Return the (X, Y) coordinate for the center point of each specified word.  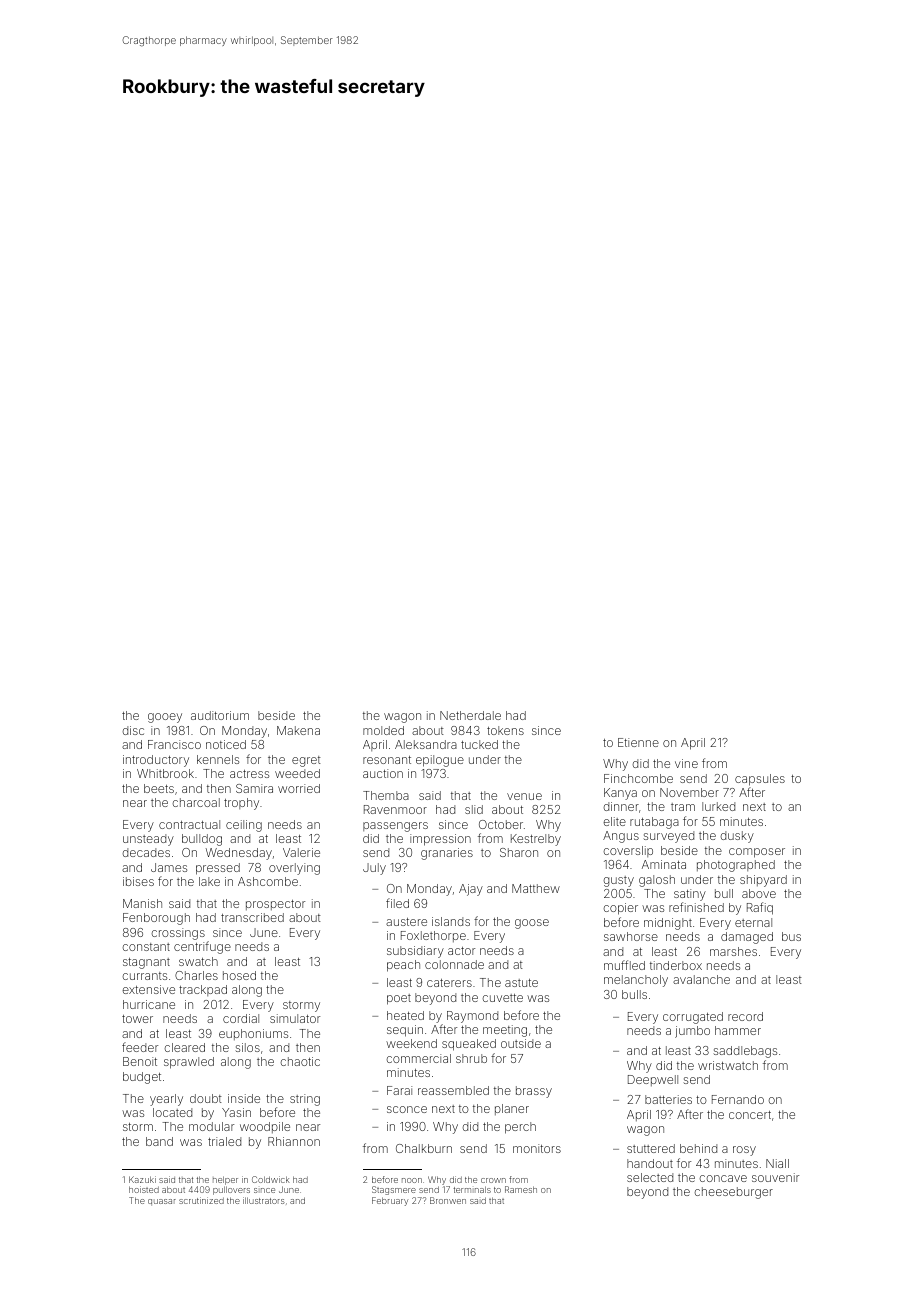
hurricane (149, 1004)
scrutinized (201, 1200)
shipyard (763, 881)
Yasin (236, 1112)
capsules (760, 780)
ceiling (244, 826)
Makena (298, 730)
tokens (505, 730)
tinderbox (676, 965)
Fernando (738, 1099)
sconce (407, 1109)
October (501, 824)
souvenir (775, 1177)
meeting (505, 1031)
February (390, 1201)
